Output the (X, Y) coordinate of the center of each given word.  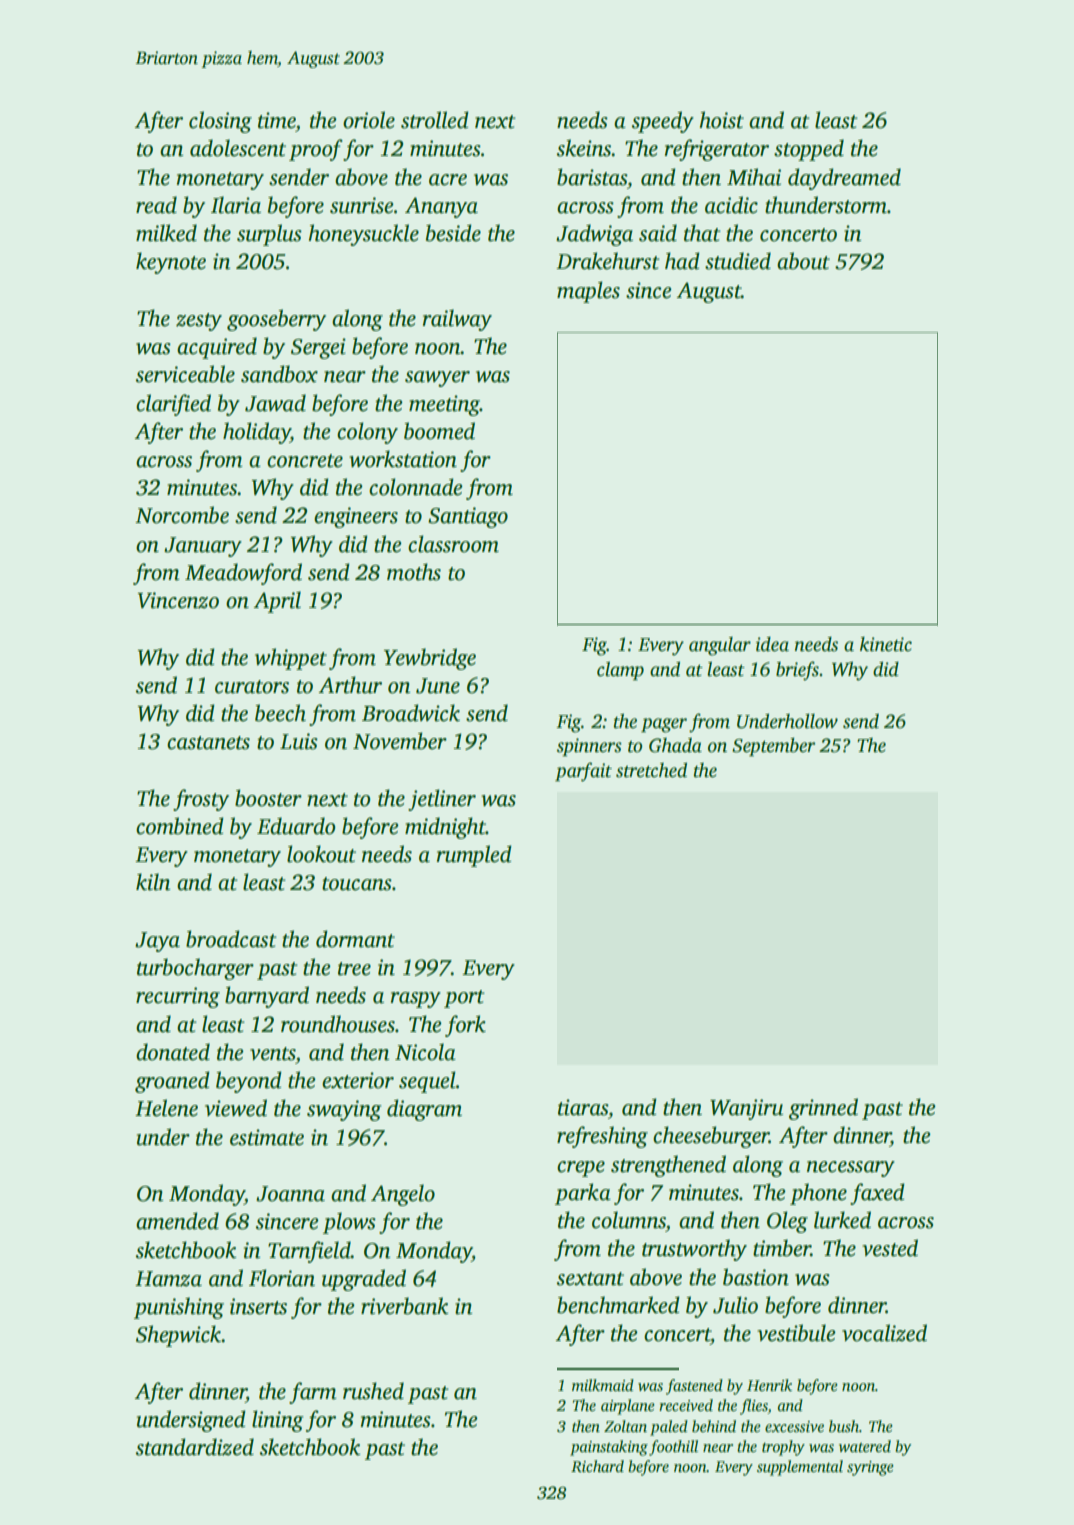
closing (220, 122)
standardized (195, 1447)
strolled (435, 120)
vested (890, 1248)
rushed (373, 1391)
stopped (809, 150)
